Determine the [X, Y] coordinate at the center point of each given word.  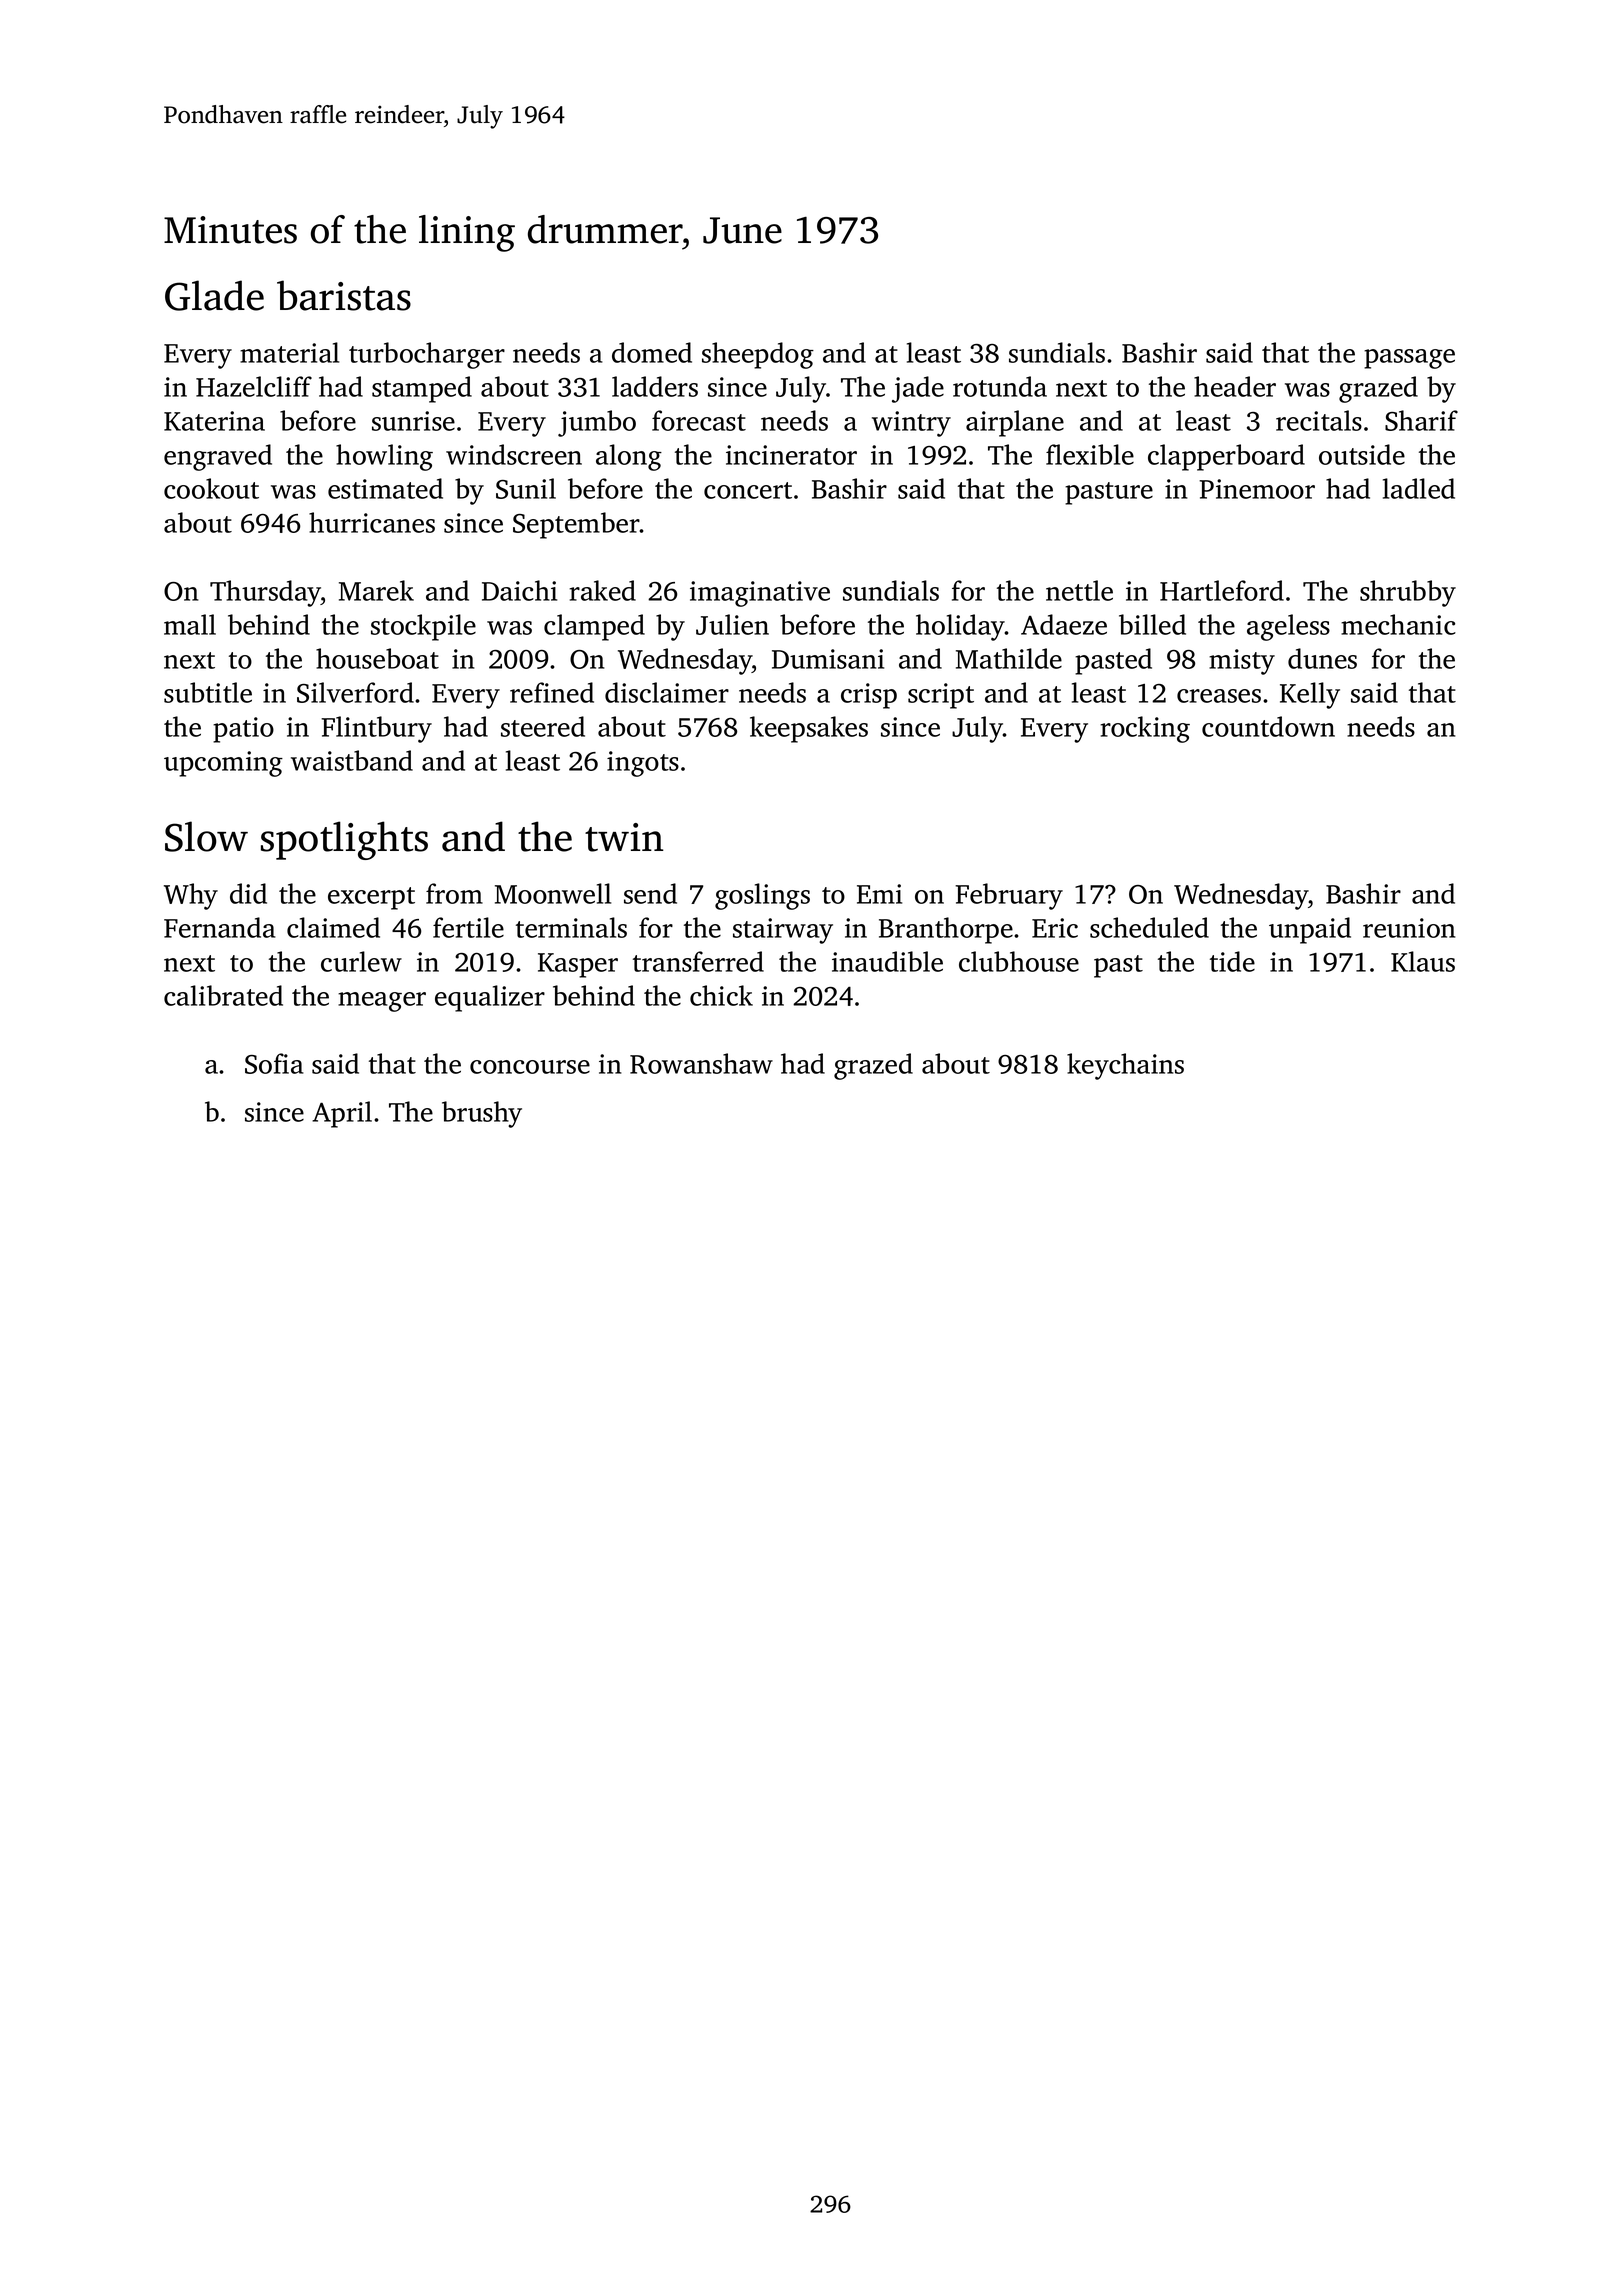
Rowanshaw [701, 1063]
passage [1409, 359]
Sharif [1421, 420]
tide [1232, 961]
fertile [468, 927]
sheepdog [758, 355]
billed [1152, 624]
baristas [344, 295]
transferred [698, 961]
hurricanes [372, 522]
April [342, 1114]
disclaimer [667, 692]
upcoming [223, 764]
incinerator [791, 455]
